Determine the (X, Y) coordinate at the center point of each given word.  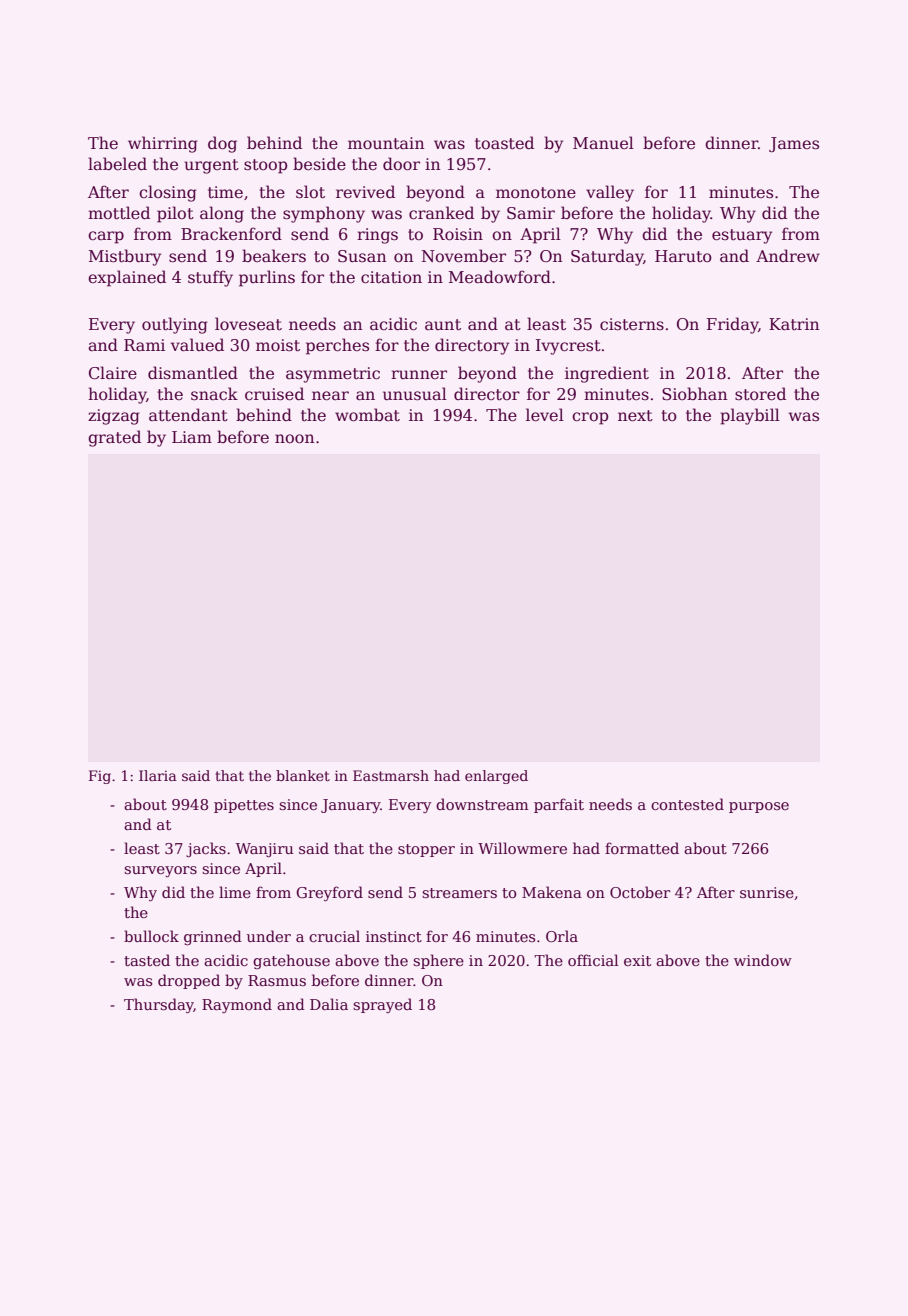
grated (114, 438)
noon (295, 439)
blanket (303, 775)
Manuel (603, 143)
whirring (163, 144)
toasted (504, 143)
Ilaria (158, 775)
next (635, 416)
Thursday (159, 1005)
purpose (759, 807)
